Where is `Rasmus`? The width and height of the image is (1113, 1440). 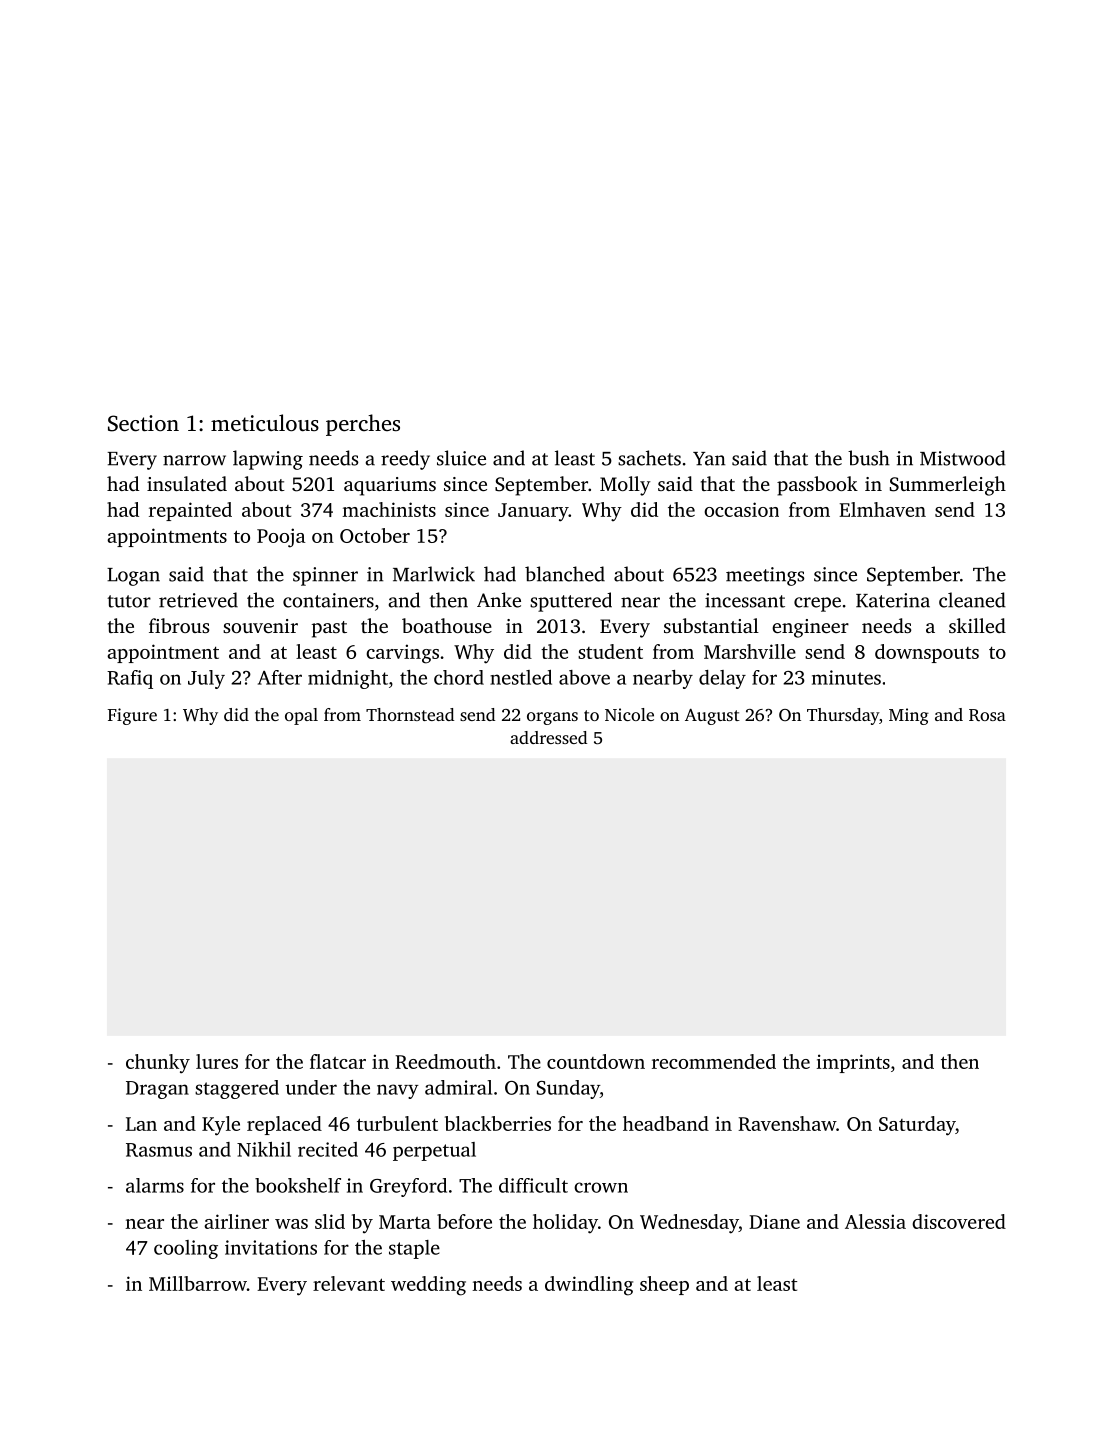
Rasmus is located at coordinates (159, 1150).
